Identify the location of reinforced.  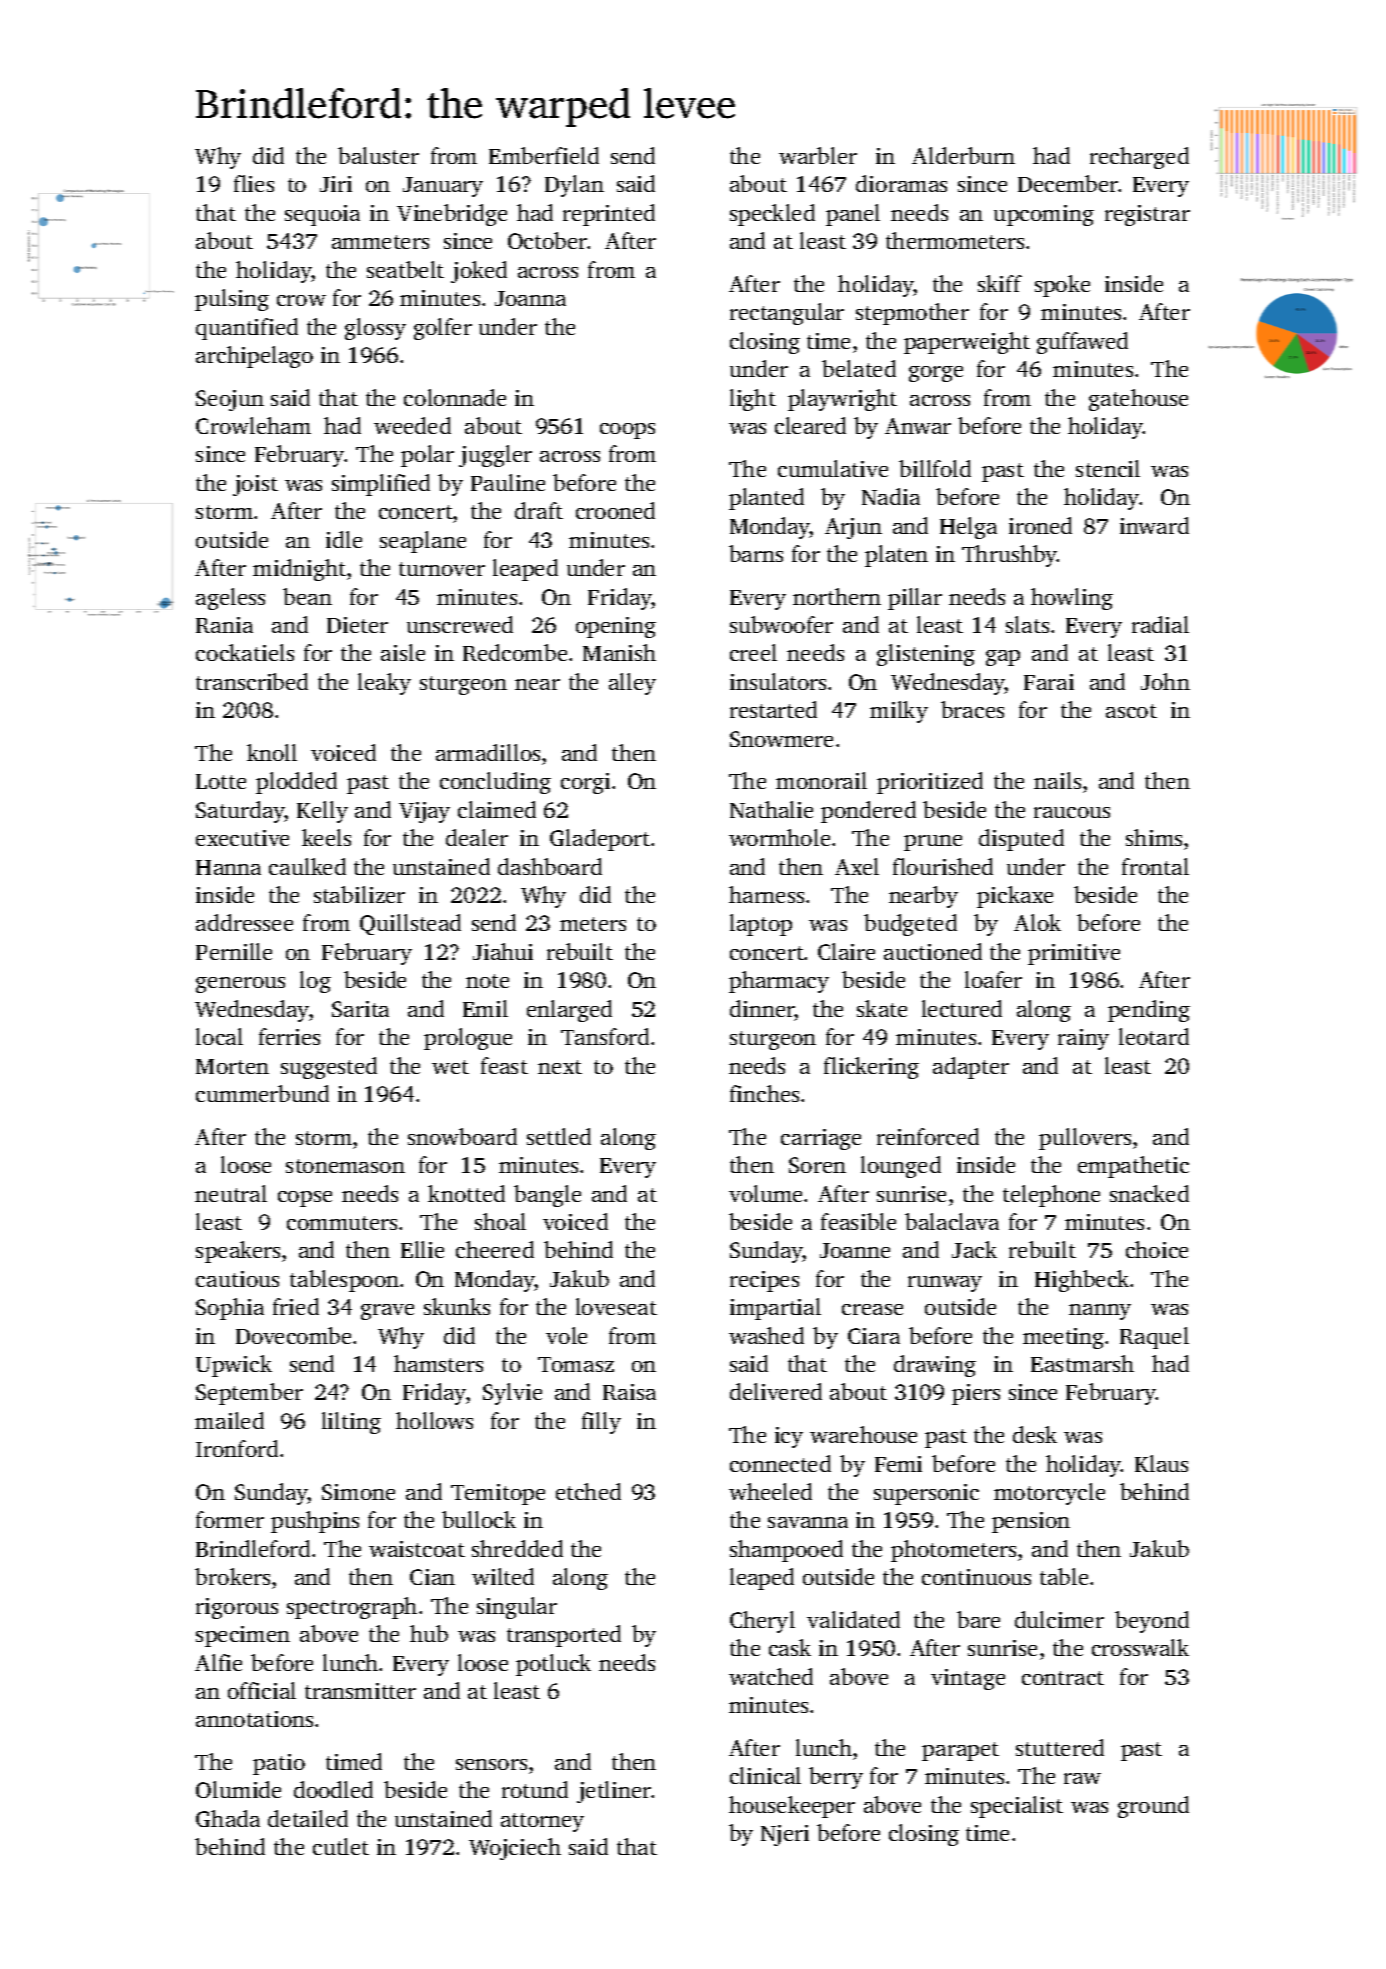
(928, 1136).
